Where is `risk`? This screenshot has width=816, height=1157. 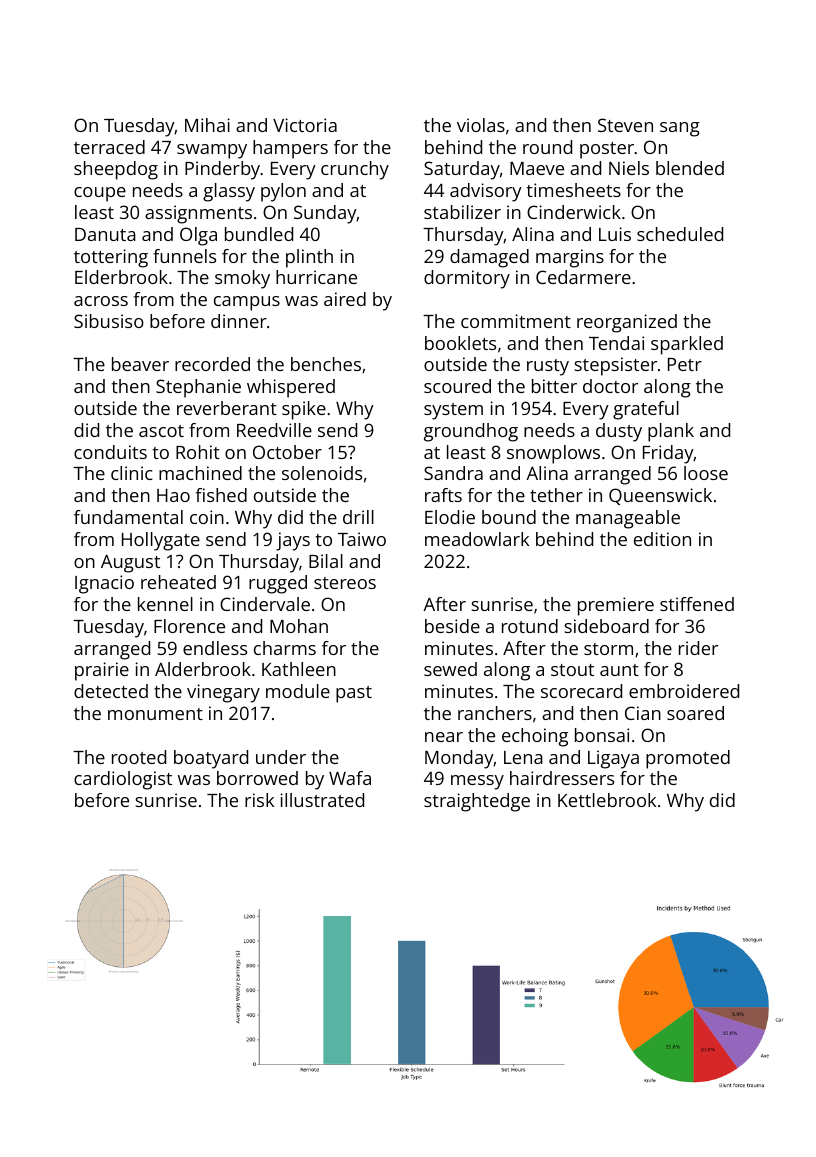 risk is located at coordinates (259, 800).
